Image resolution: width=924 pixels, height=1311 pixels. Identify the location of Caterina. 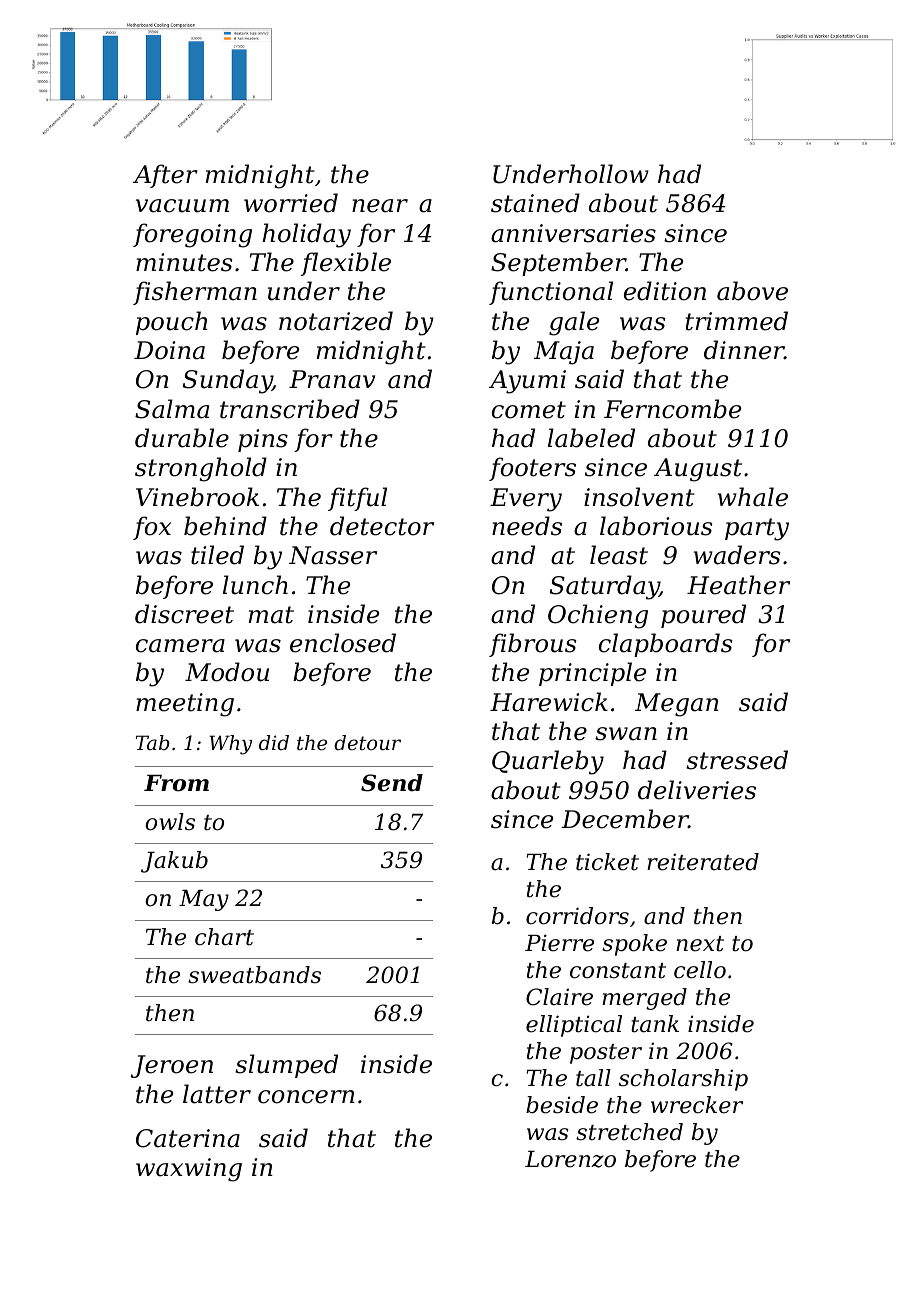
(188, 1138).
